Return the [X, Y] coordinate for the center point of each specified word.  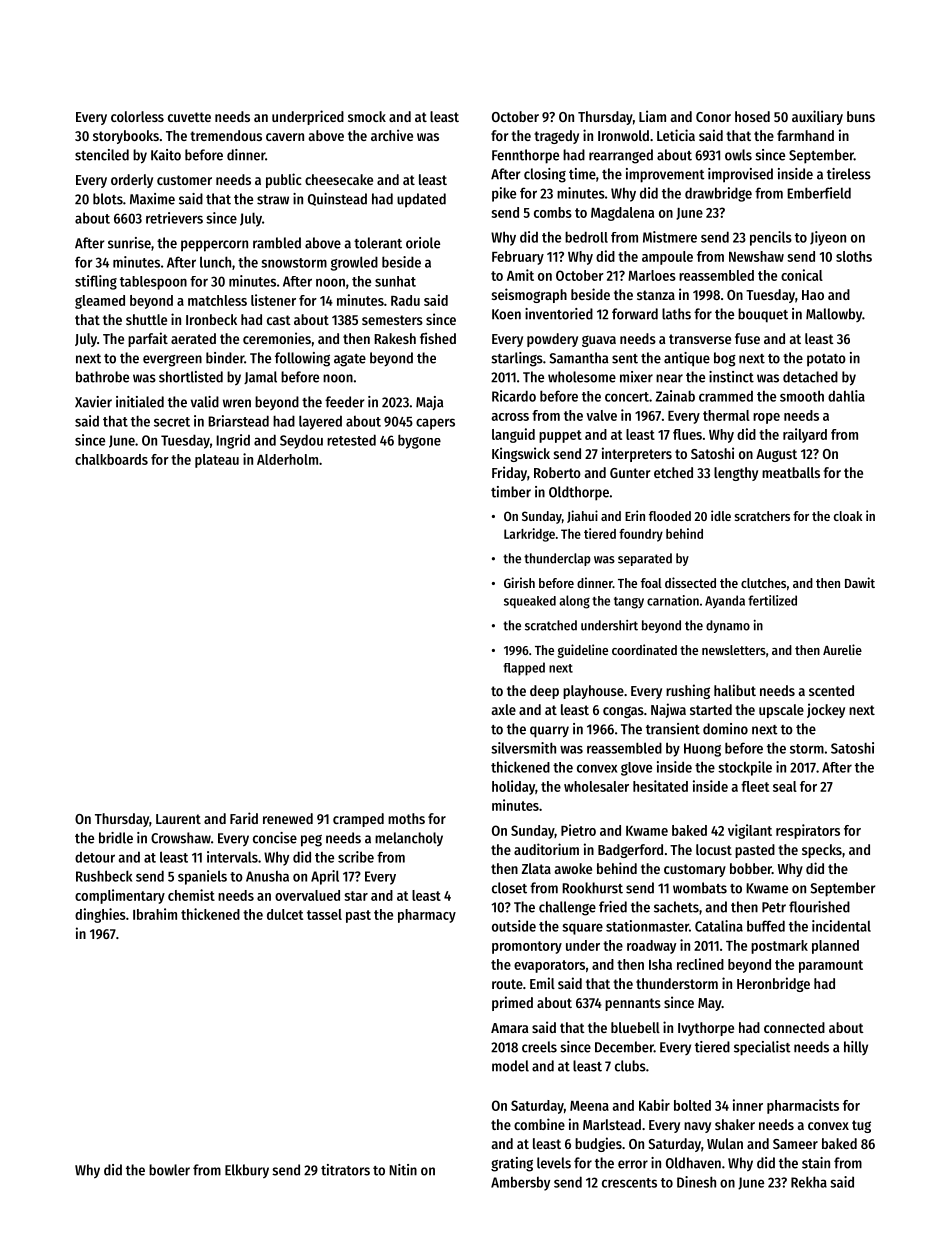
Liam [652, 116]
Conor [713, 117]
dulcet [285, 914]
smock [367, 116]
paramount [831, 966]
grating [512, 1164]
